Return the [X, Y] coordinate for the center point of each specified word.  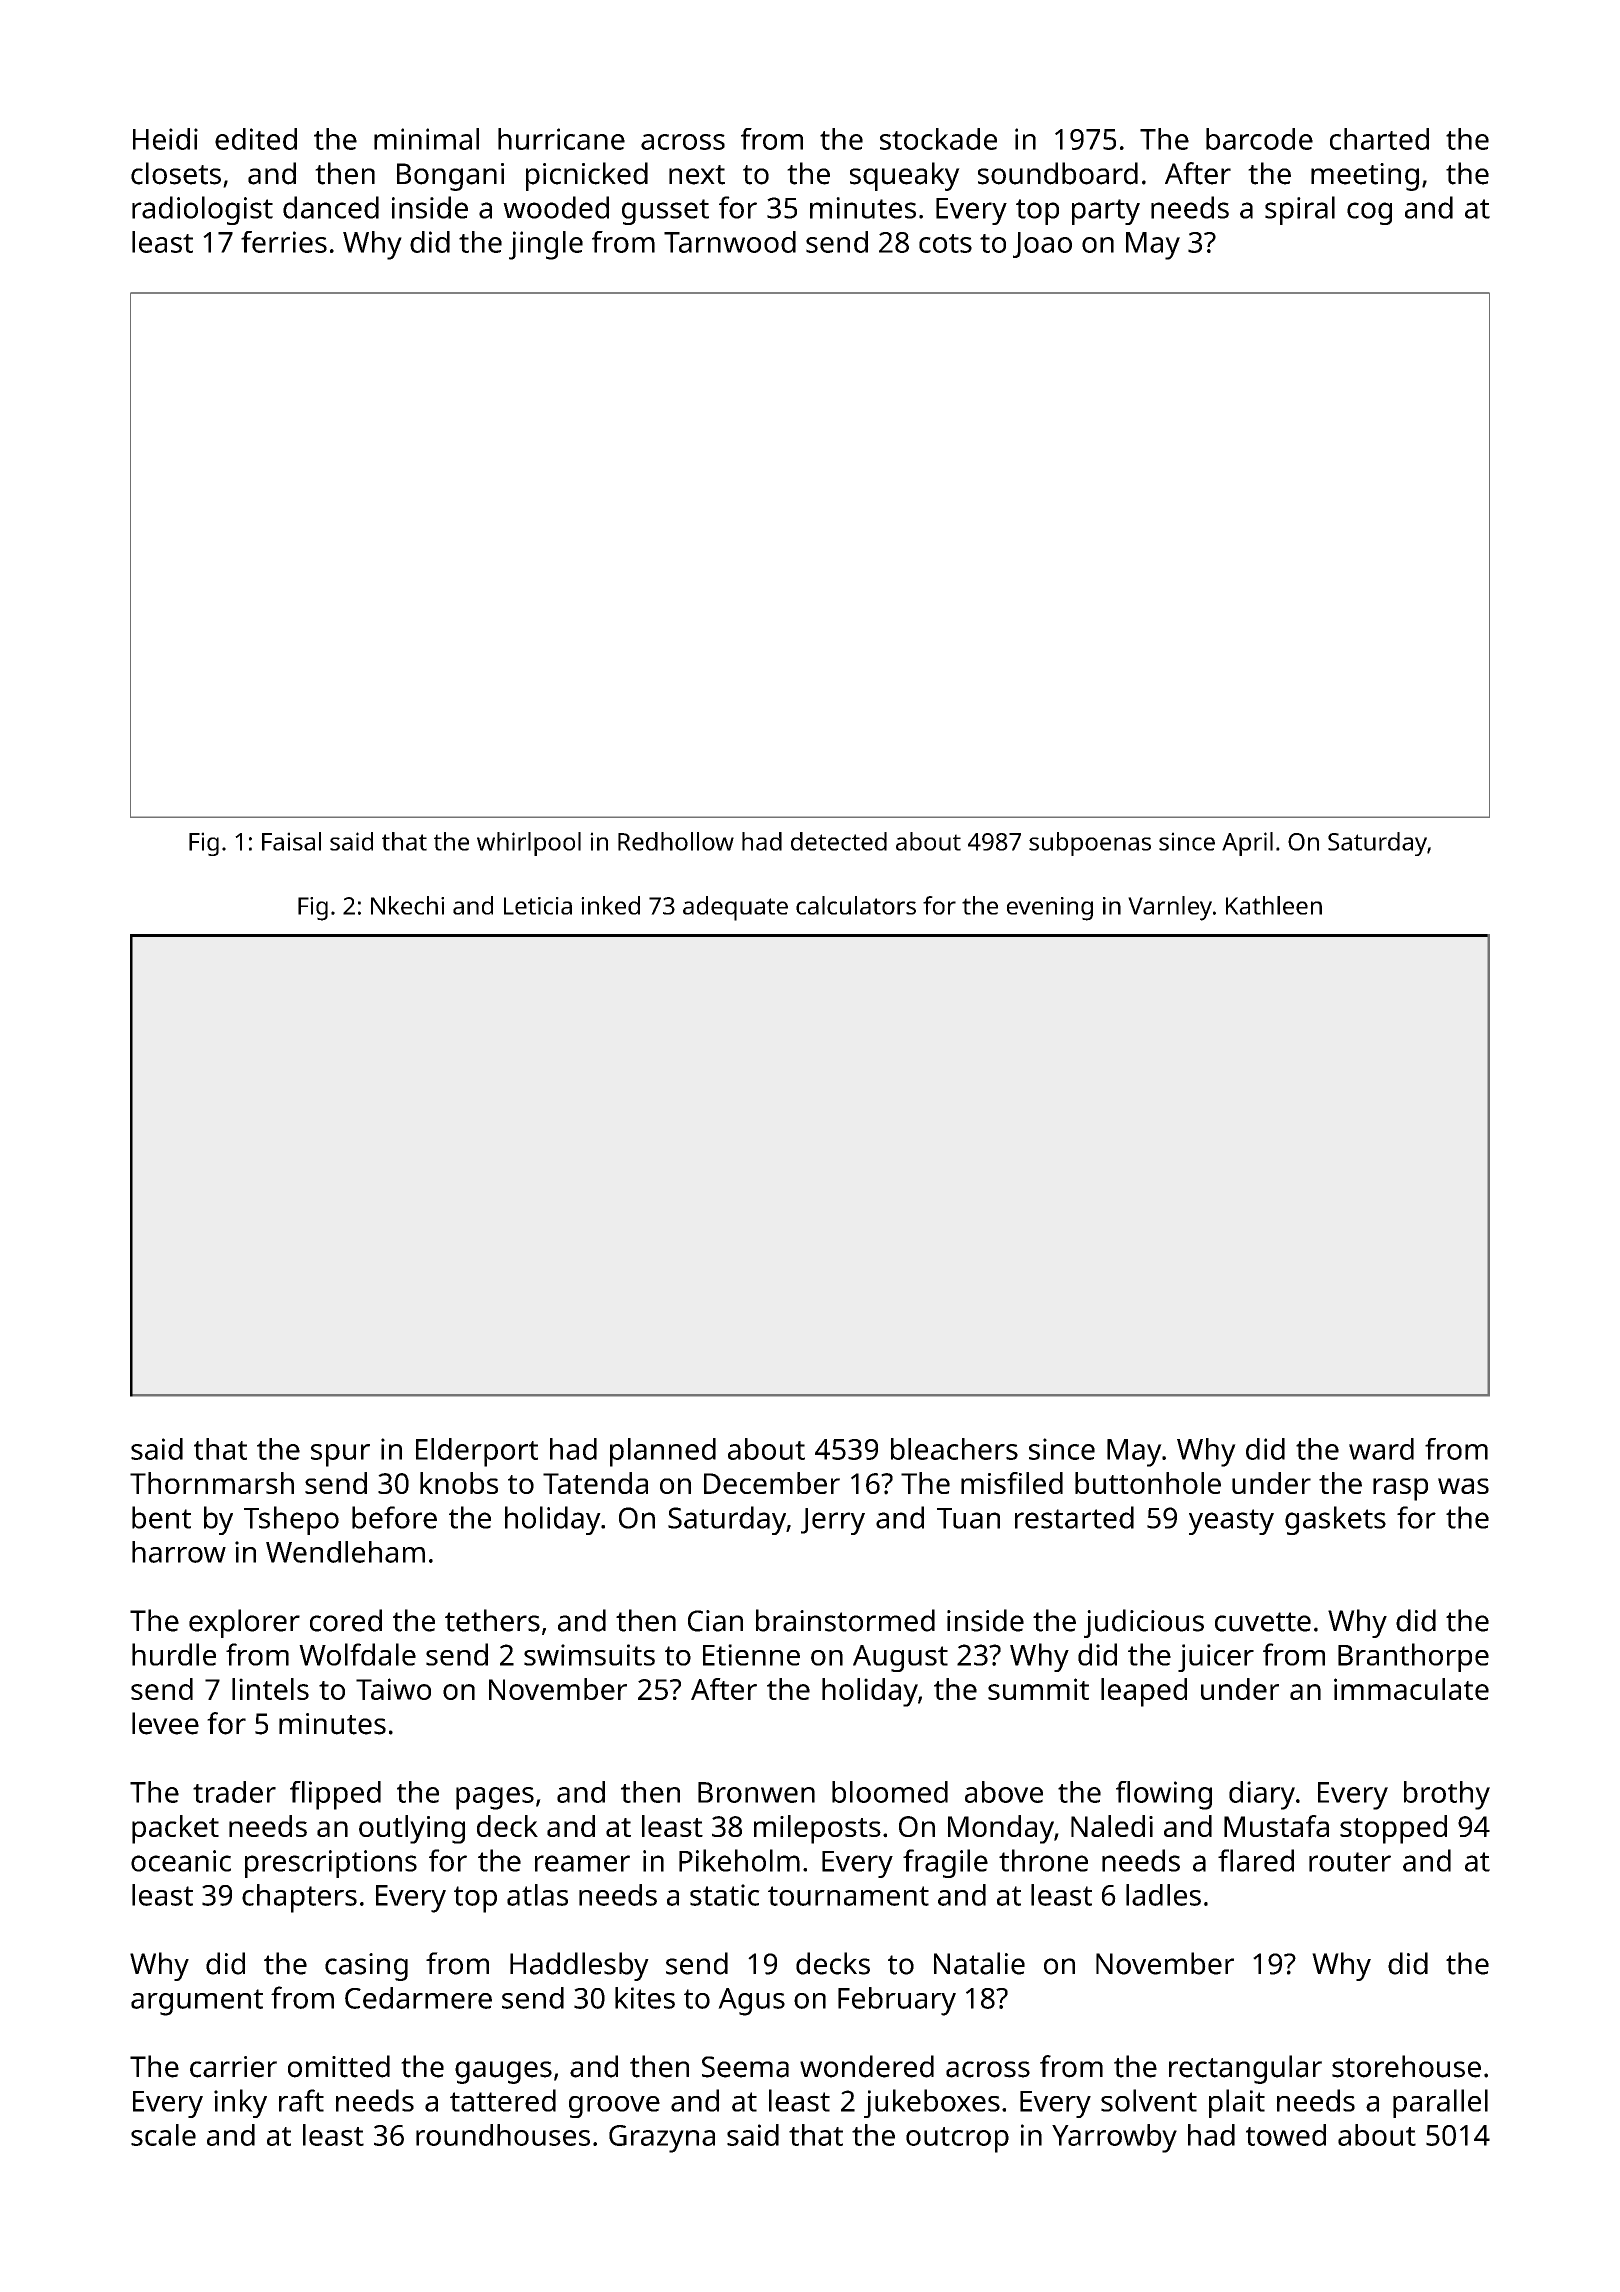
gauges [503, 2072]
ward [1381, 1449]
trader [234, 1792]
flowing [1164, 1795]
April [1247, 844]
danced [331, 207]
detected [839, 841]
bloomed [890, 1792]
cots [945, 243]
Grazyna [662, 2139]
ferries [284, 242]
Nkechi [407, 905]
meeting [1365, 177]
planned [663, 1452]
